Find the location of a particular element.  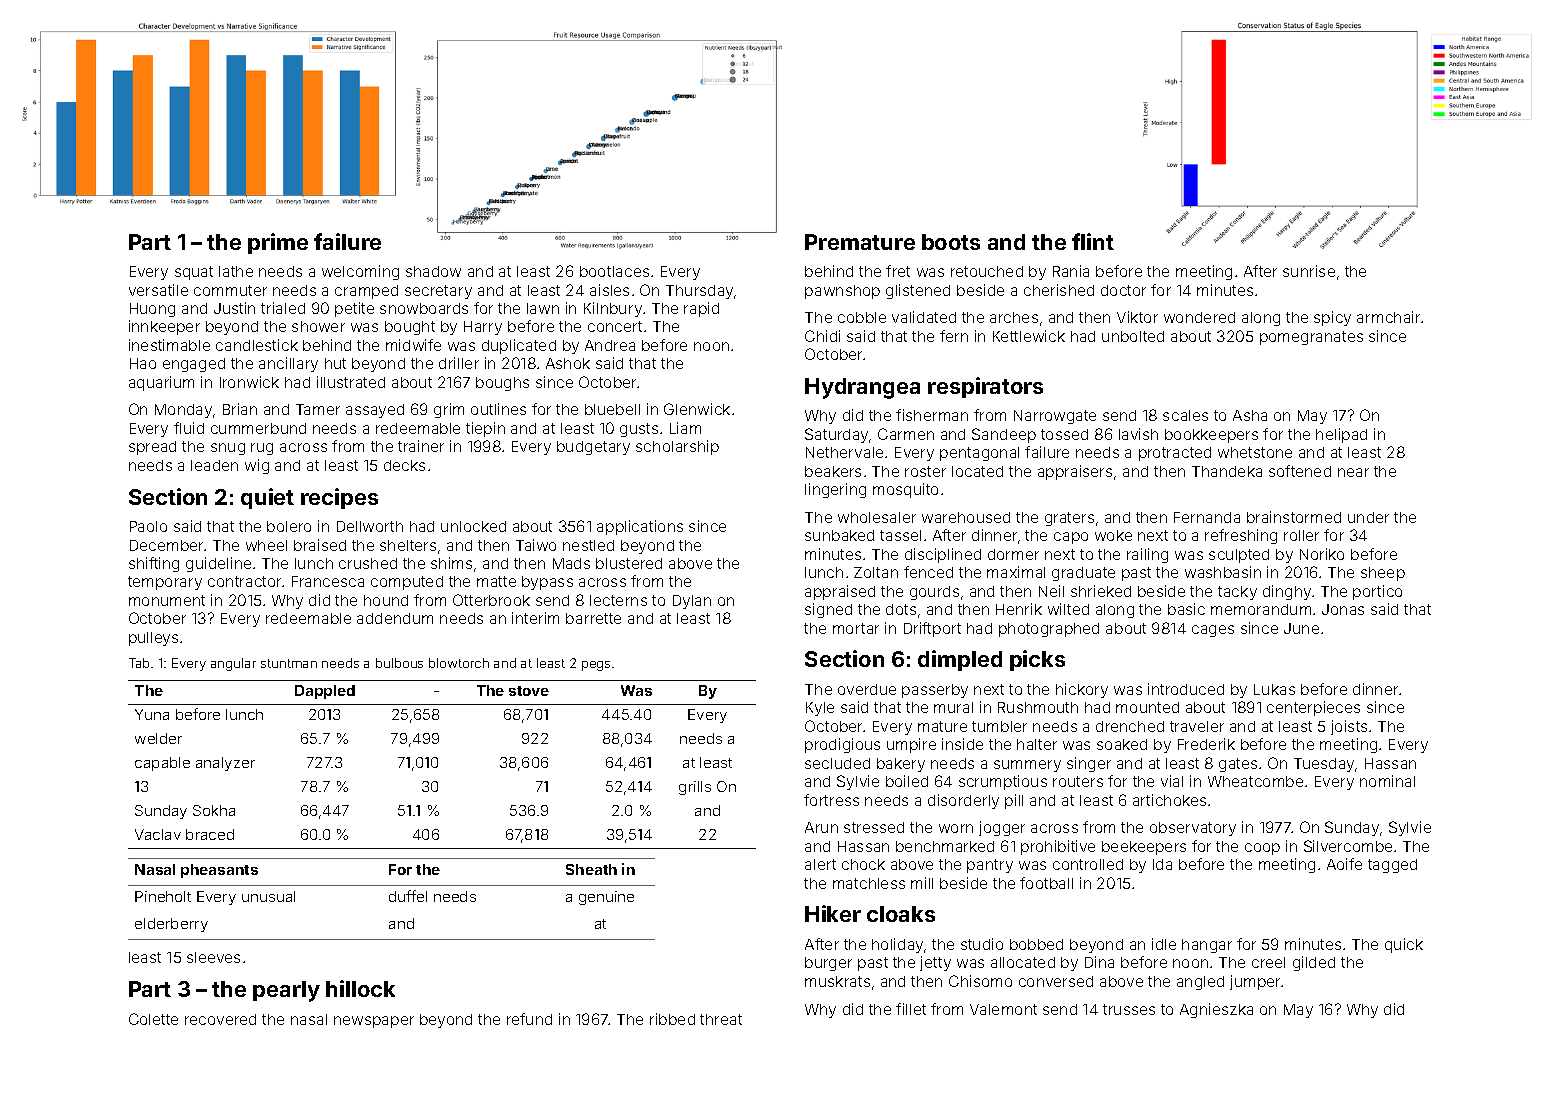

newspaper is located at coordinates (374, 1022).
